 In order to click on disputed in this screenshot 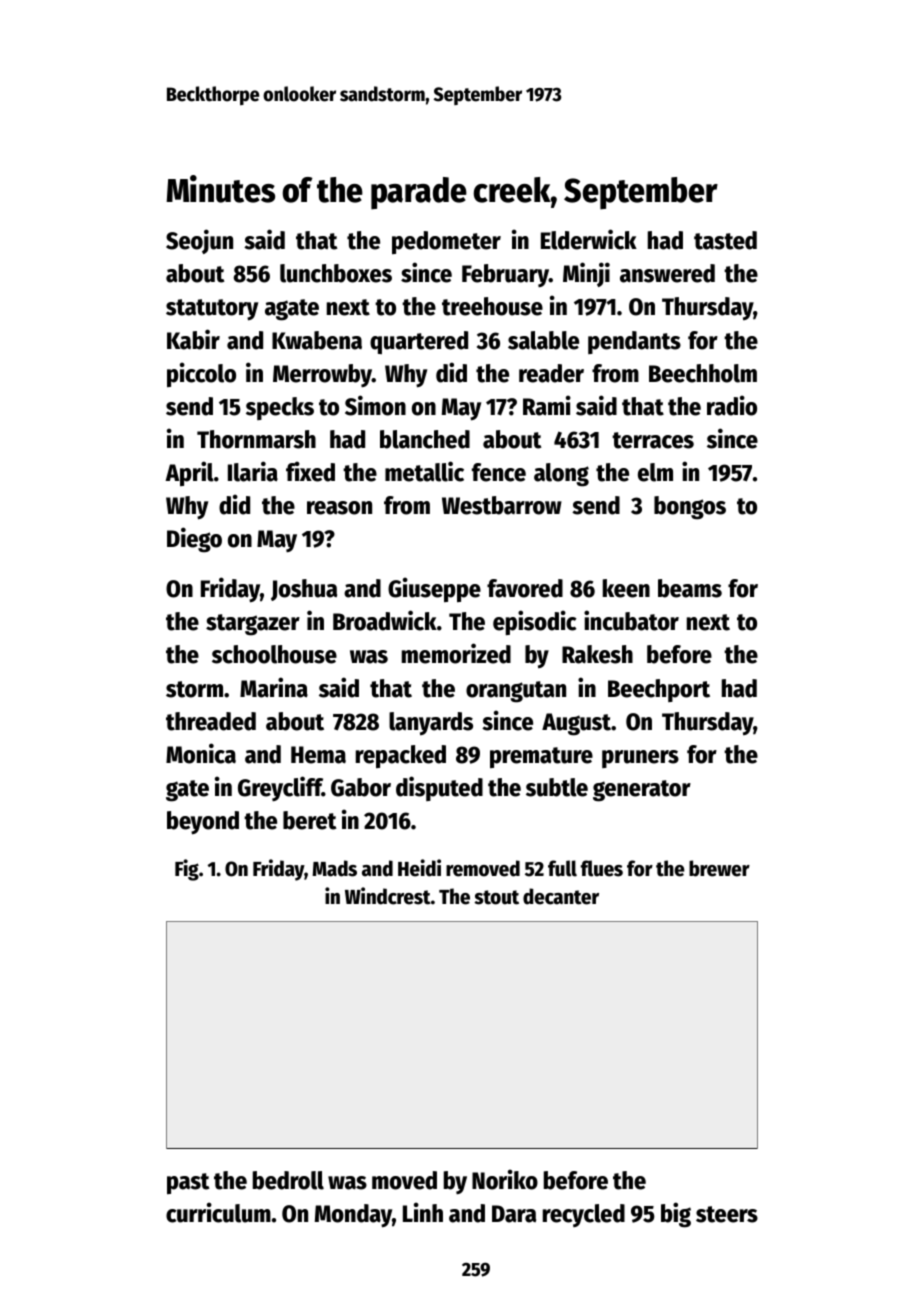, I will do `click(439, 788)`.
